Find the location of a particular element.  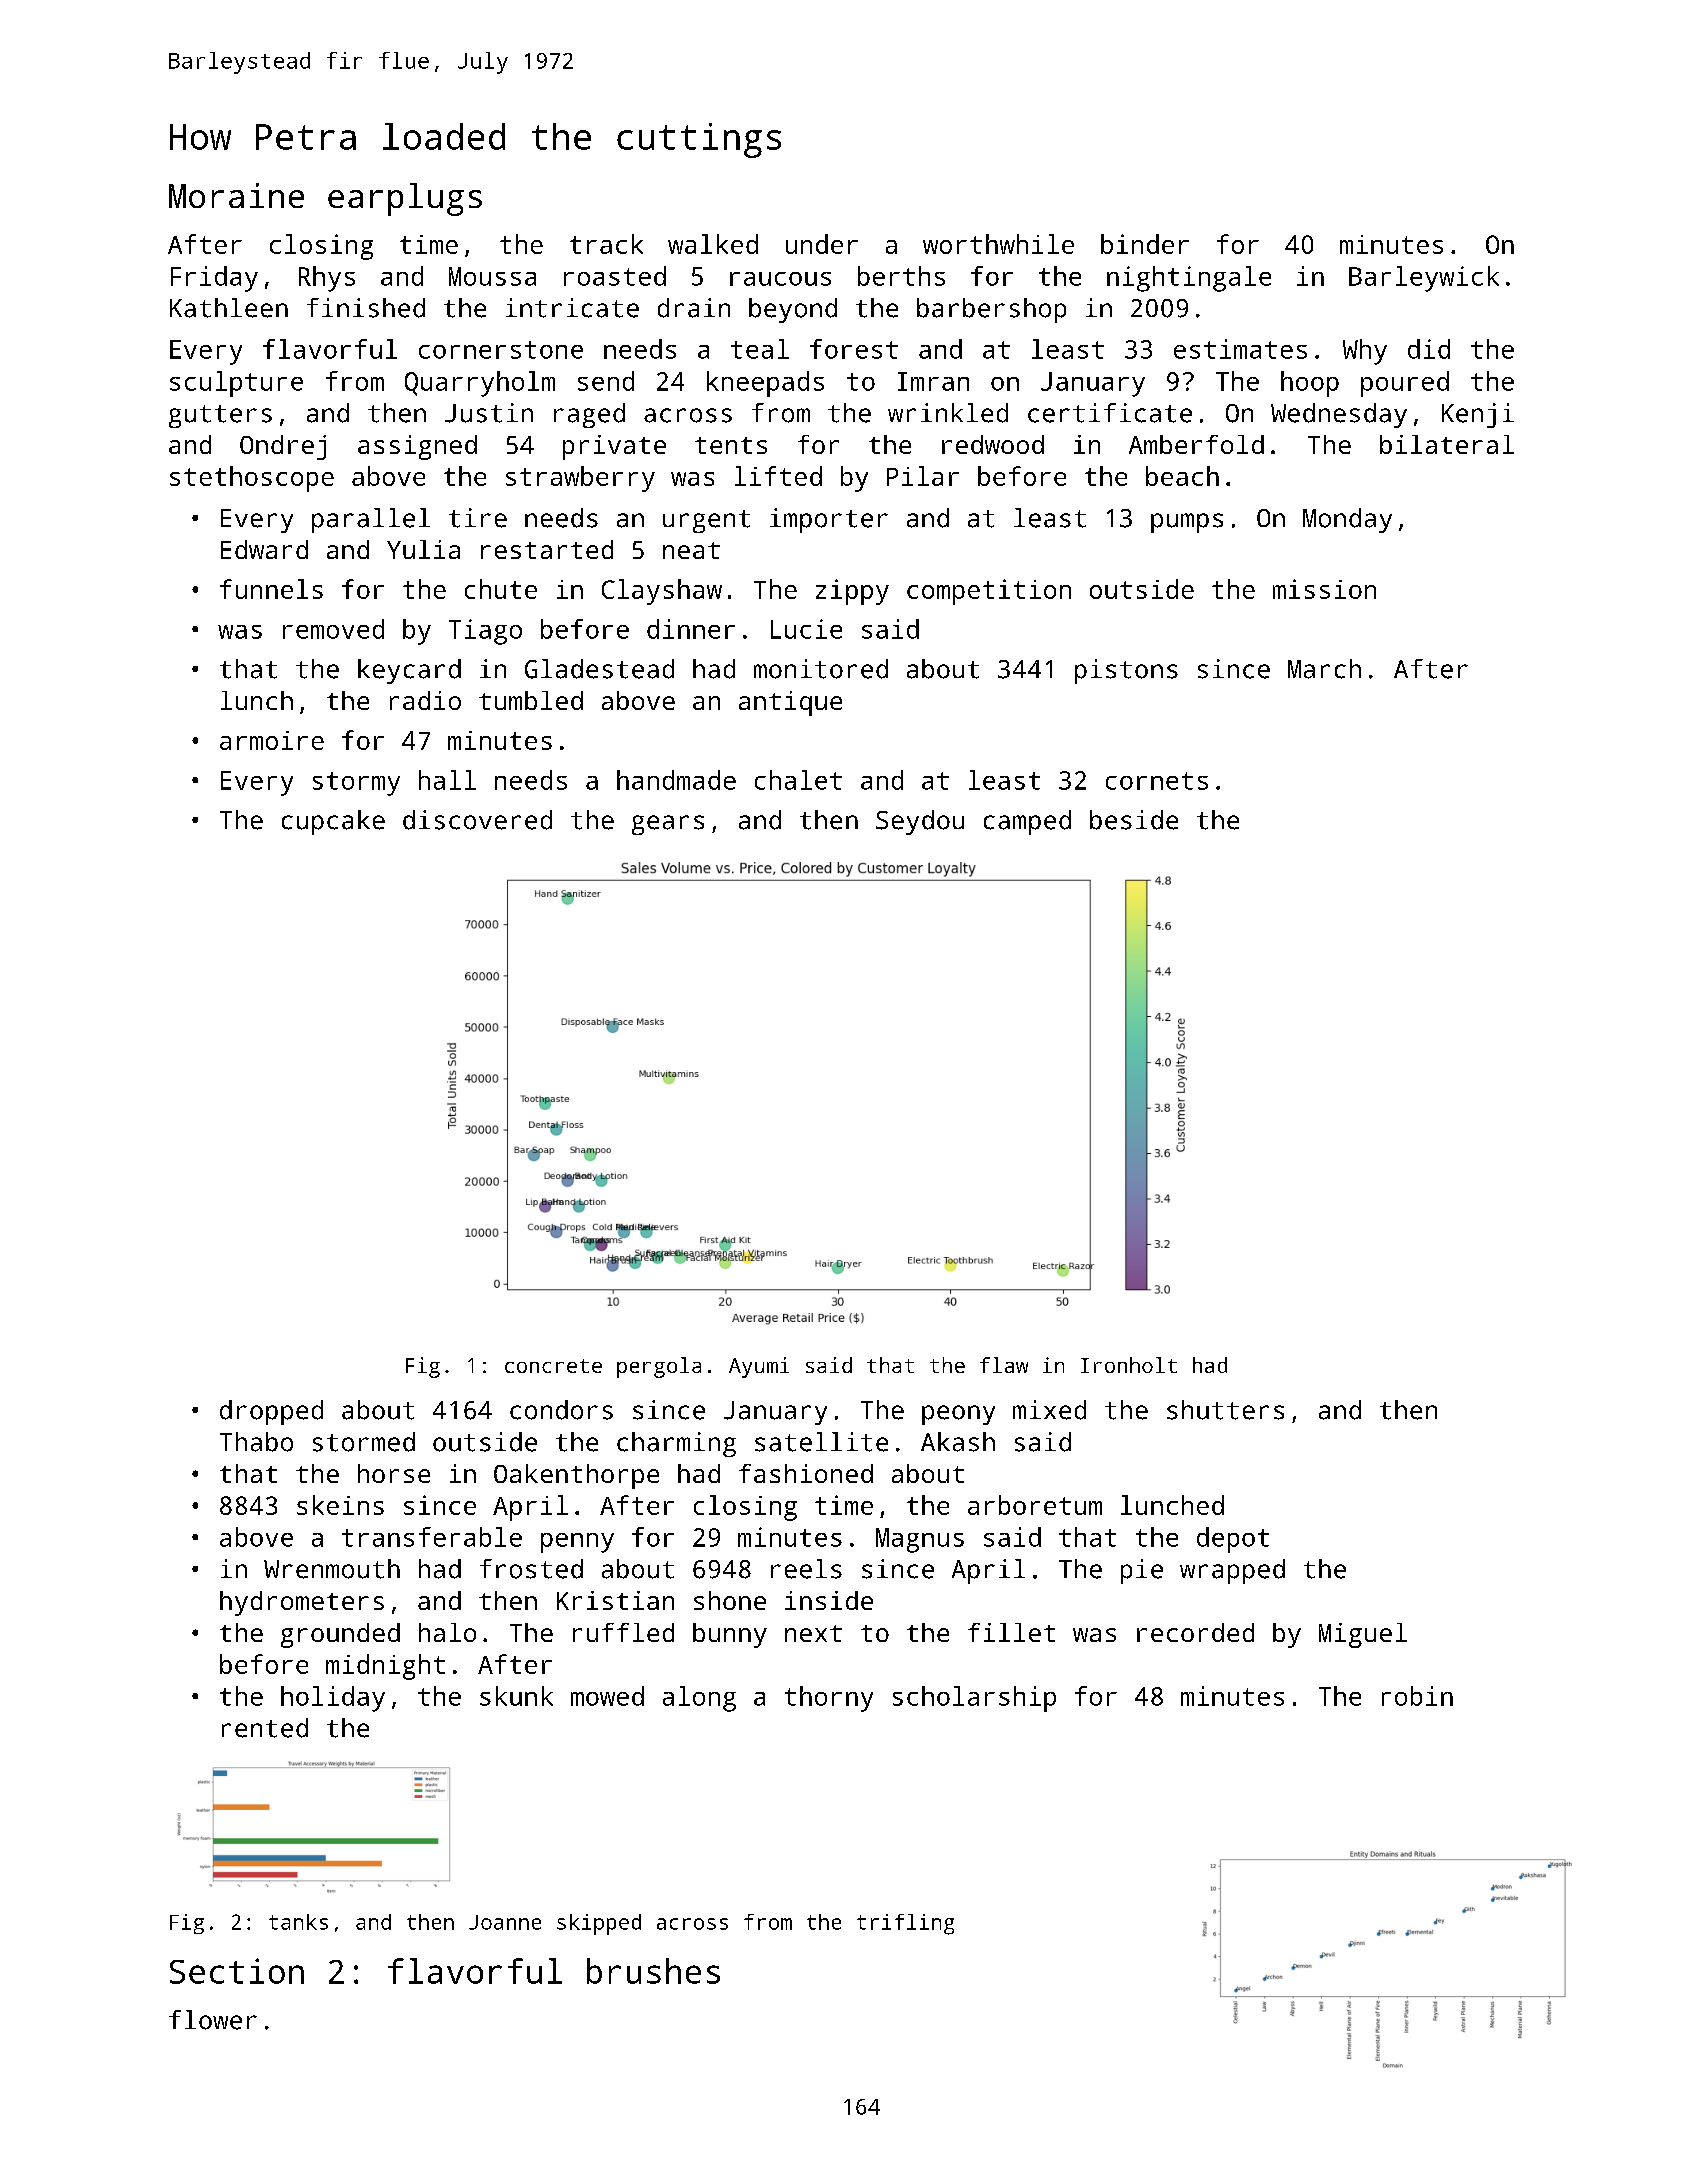

mixed is located at coordinates (1049, 1410).
